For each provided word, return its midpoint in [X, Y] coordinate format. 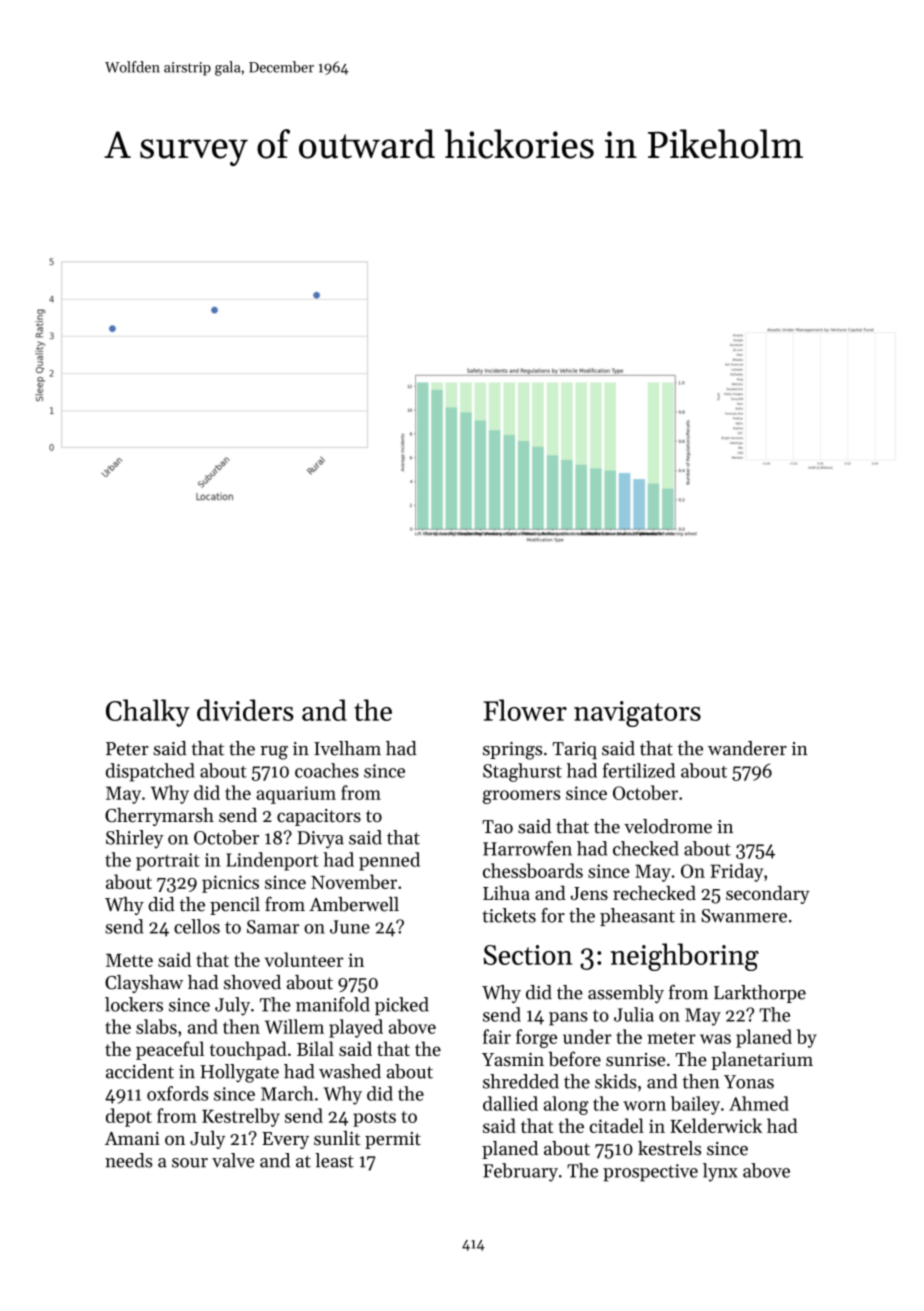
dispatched [150, 772]
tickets [509, 915]
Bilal [315, 1048]
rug [274, 753]
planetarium [762, 1061]
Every [285, 1140]
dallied [510, 1103]
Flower [525, 710]
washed [350, 1071]
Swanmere [744, 916]
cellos [197, 926]
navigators [637, 714]
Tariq [575, 750]
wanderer [747, 748]
